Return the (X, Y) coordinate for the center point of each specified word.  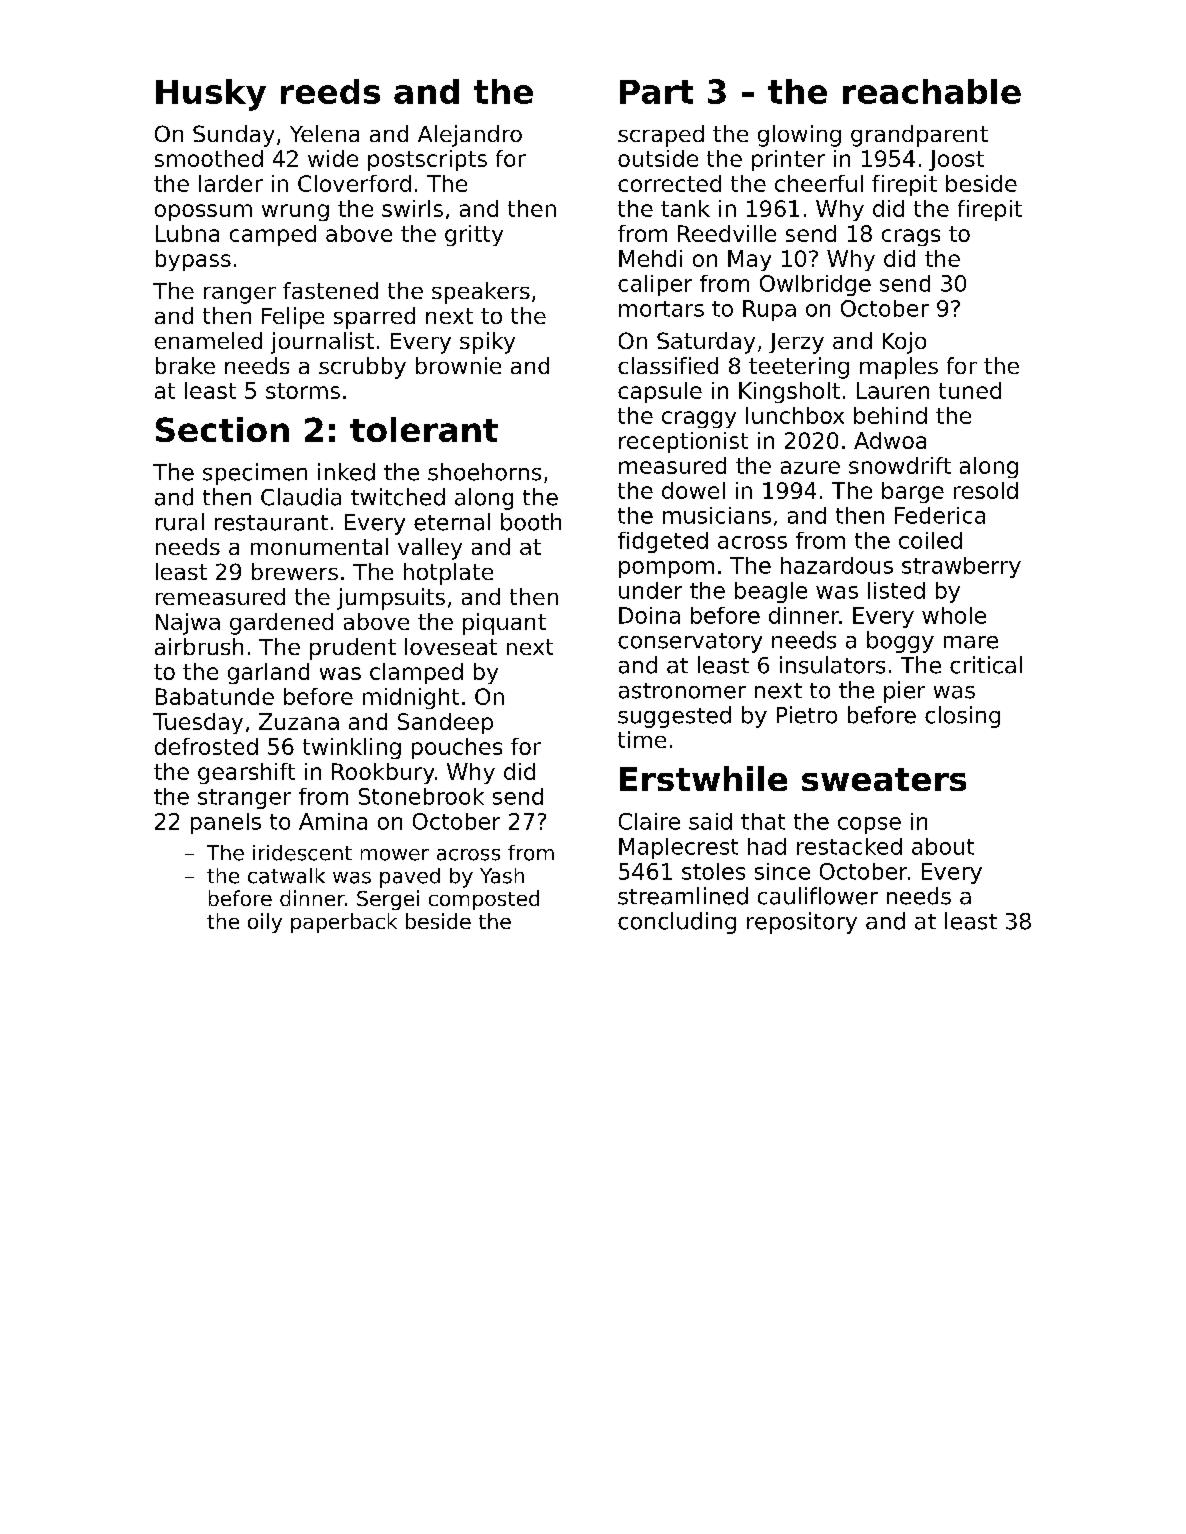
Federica (940, 515)
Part (656, 92)
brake (185, 365)
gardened (281, 624)
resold (986, 490)
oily (265, 923)
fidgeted (663, 542)
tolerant (424, 429)
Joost (956, 160)
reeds (330, 91)
